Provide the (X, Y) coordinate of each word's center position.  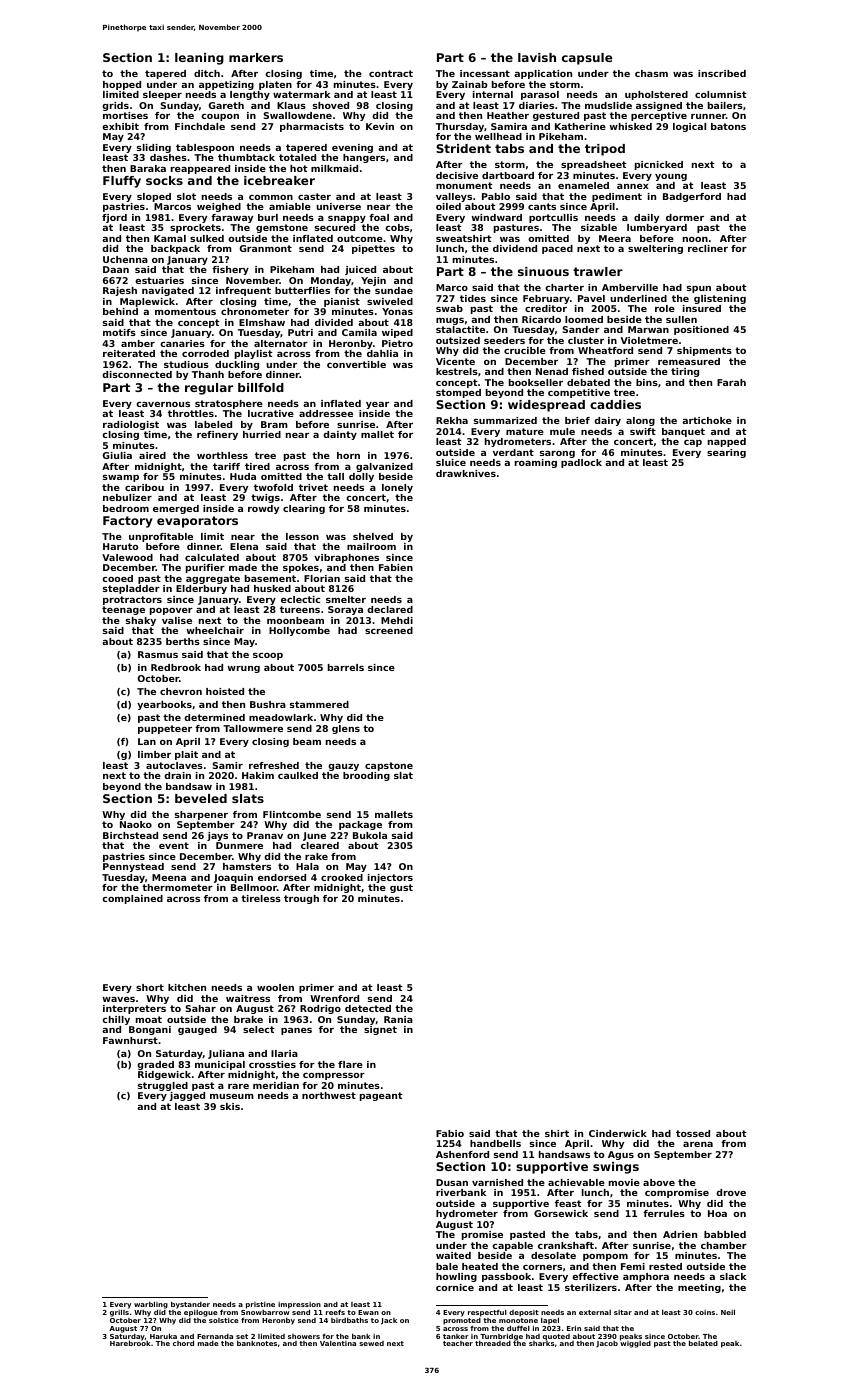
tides (473, 298)
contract (391, 73)
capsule (587, 59)
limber (154, 754)
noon (695, 239)
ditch (207, 73)
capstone (389, 766)
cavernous (163, 404)
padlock (581, 463)
